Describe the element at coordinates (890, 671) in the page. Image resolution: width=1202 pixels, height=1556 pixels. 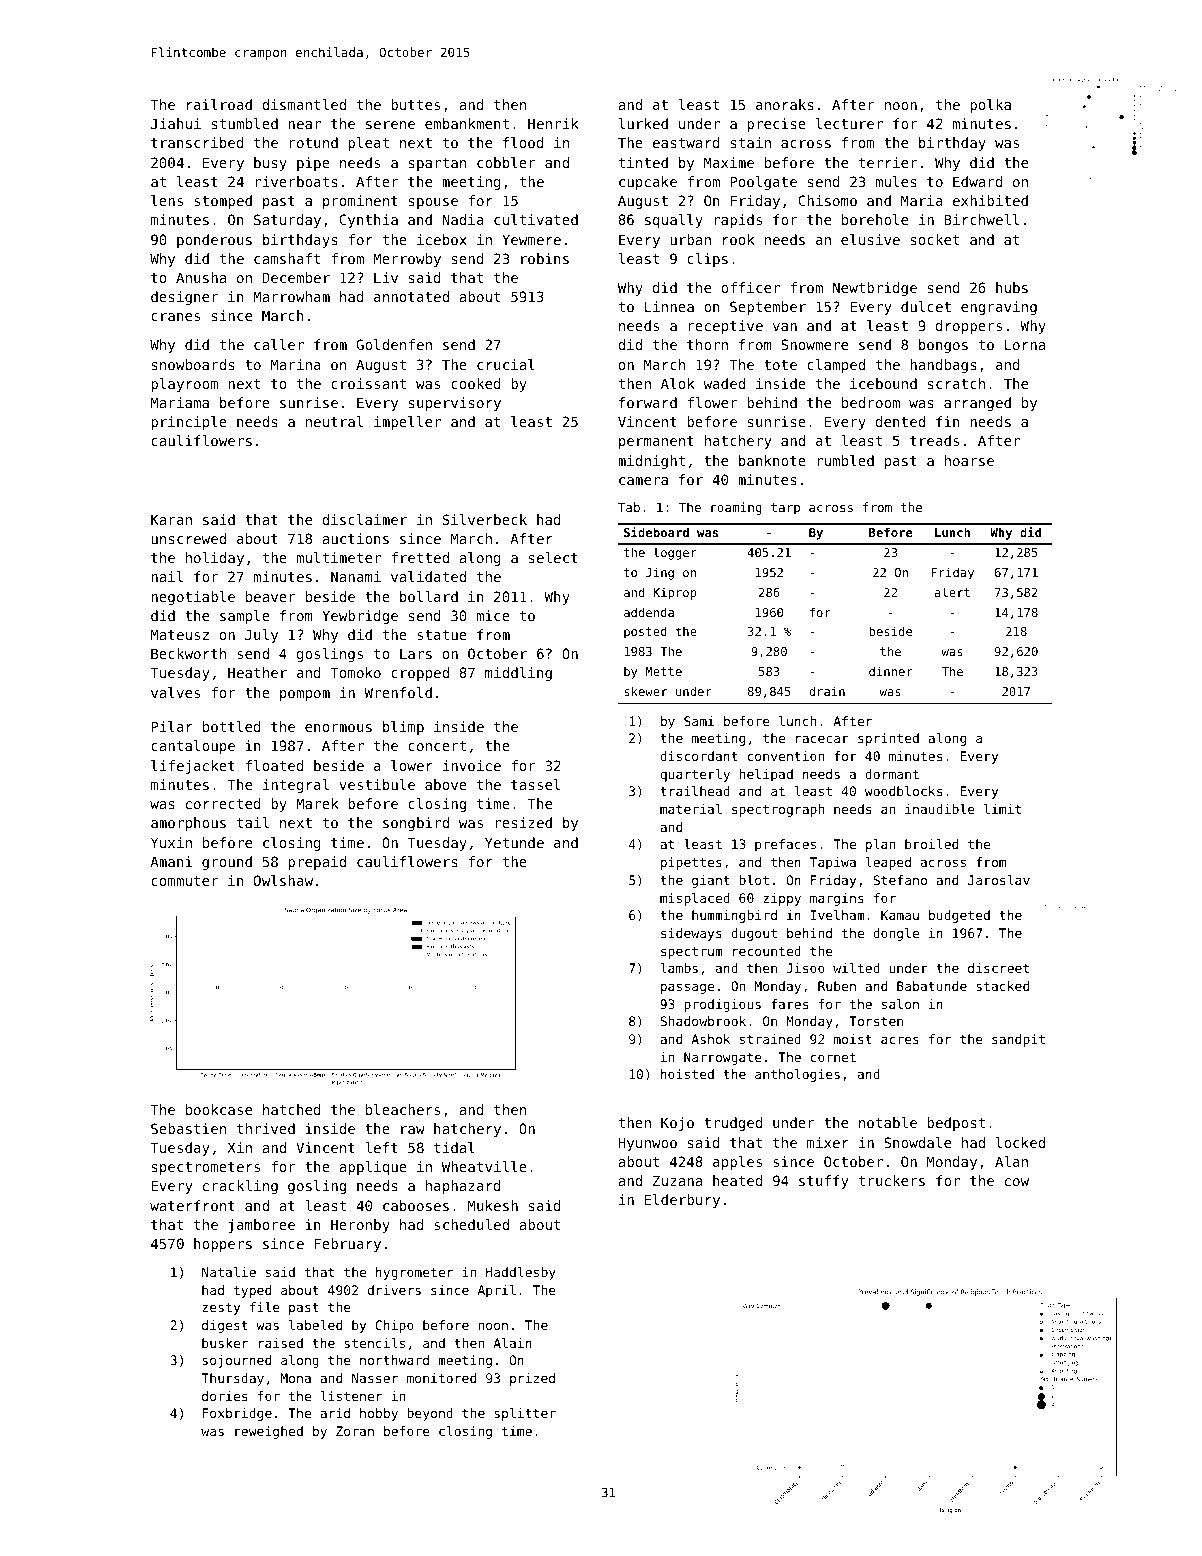
I see `dinner` at that location.
